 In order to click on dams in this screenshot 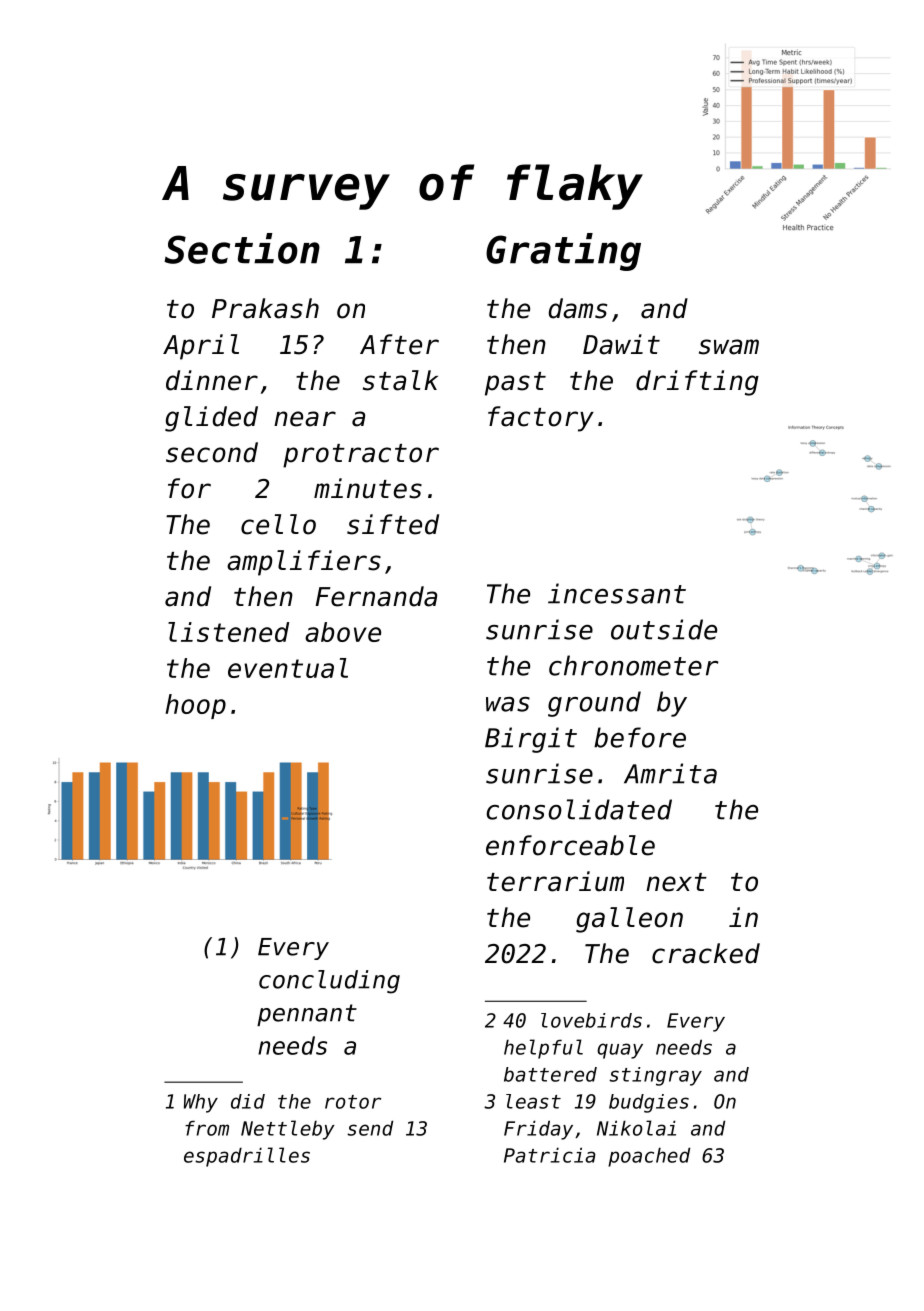, I will do `click(578, 308)`.
